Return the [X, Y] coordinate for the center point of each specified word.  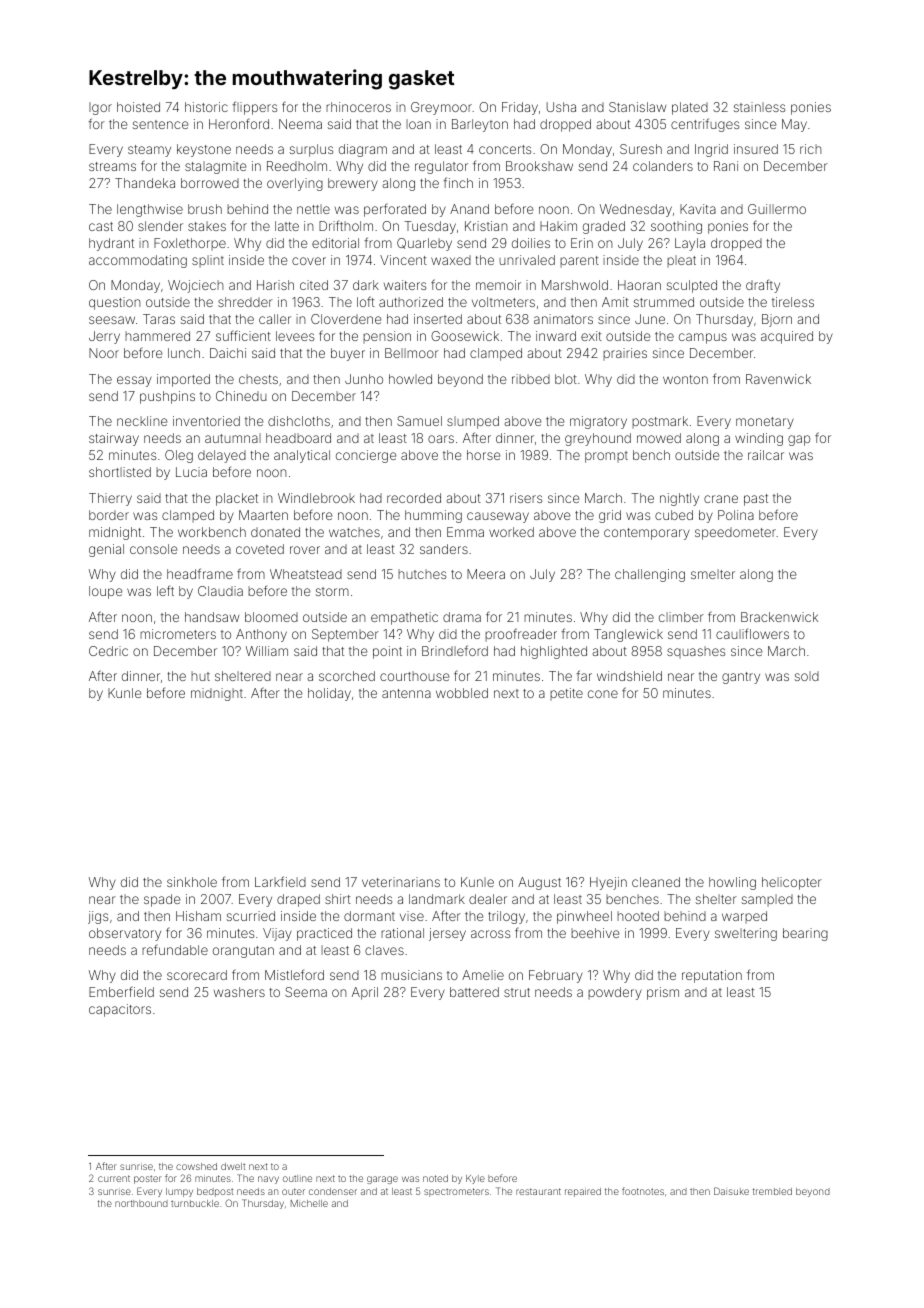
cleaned [656, 882]
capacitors [120, 1010]
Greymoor [441, 108]
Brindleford [455, 650]
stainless [759, 107]
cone [603, 694]
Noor [104, 353]
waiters [405, 285]
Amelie [483, 975]
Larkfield [280, 881]
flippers [254, 108]
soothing [676, 227]
